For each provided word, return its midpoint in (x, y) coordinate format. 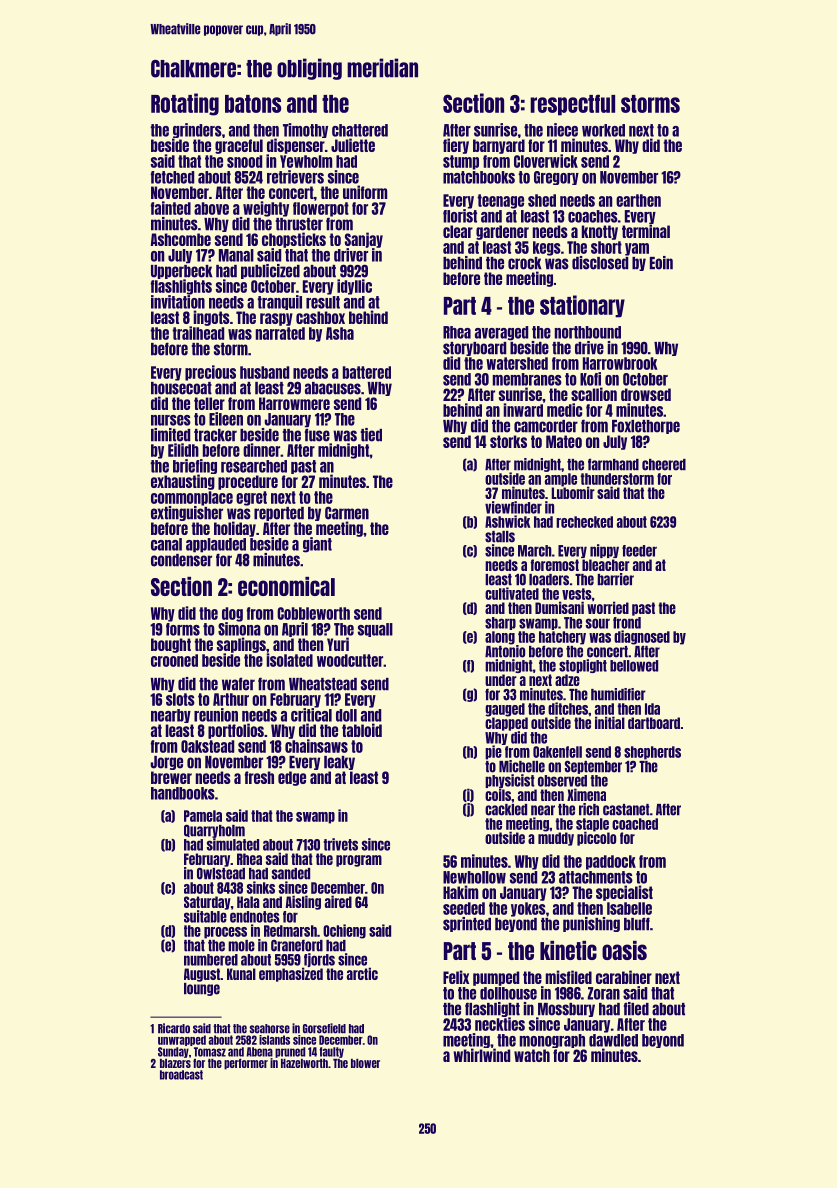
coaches (593, 216)
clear (458, 231)
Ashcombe (181, 239)
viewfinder (513, 507)
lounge (202, 989)
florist (460, 216)
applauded (216, 545)
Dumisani (559, 607)
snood (244, 161)
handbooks (183, 793)
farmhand (613, 464)
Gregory (556, 178)
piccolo (596, 839)
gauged (505, 710)
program (359, 861)
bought (171, 645)
